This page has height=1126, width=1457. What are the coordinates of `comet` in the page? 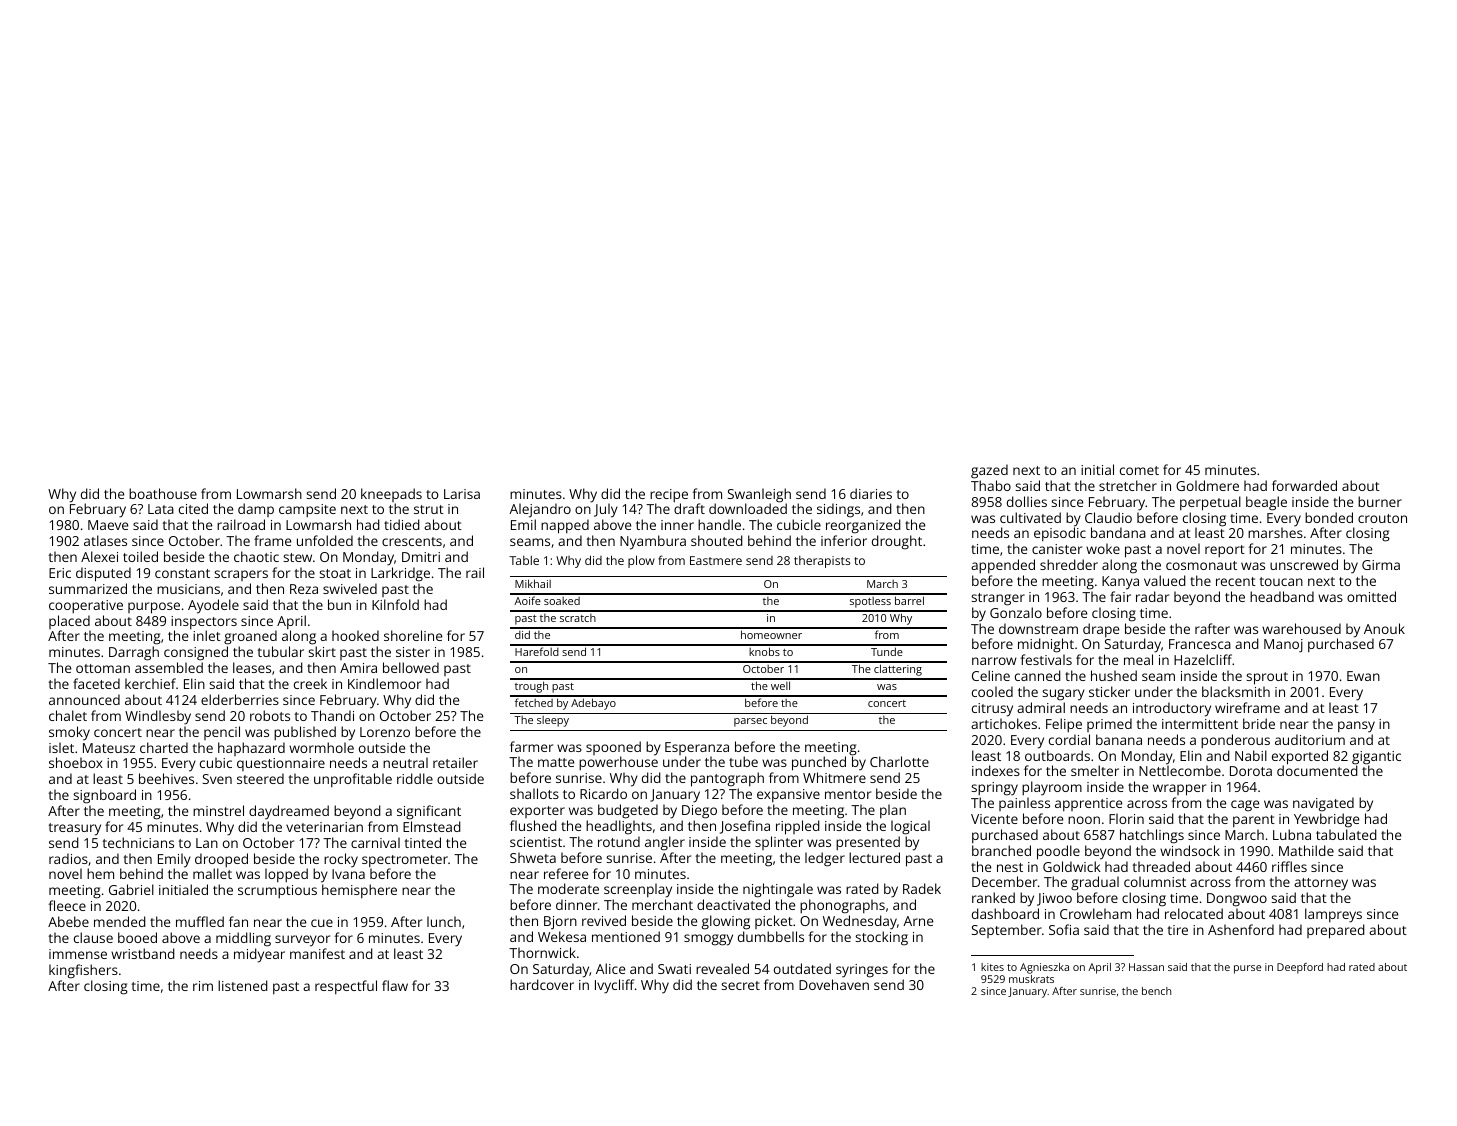 It's located at (1139, 470).
